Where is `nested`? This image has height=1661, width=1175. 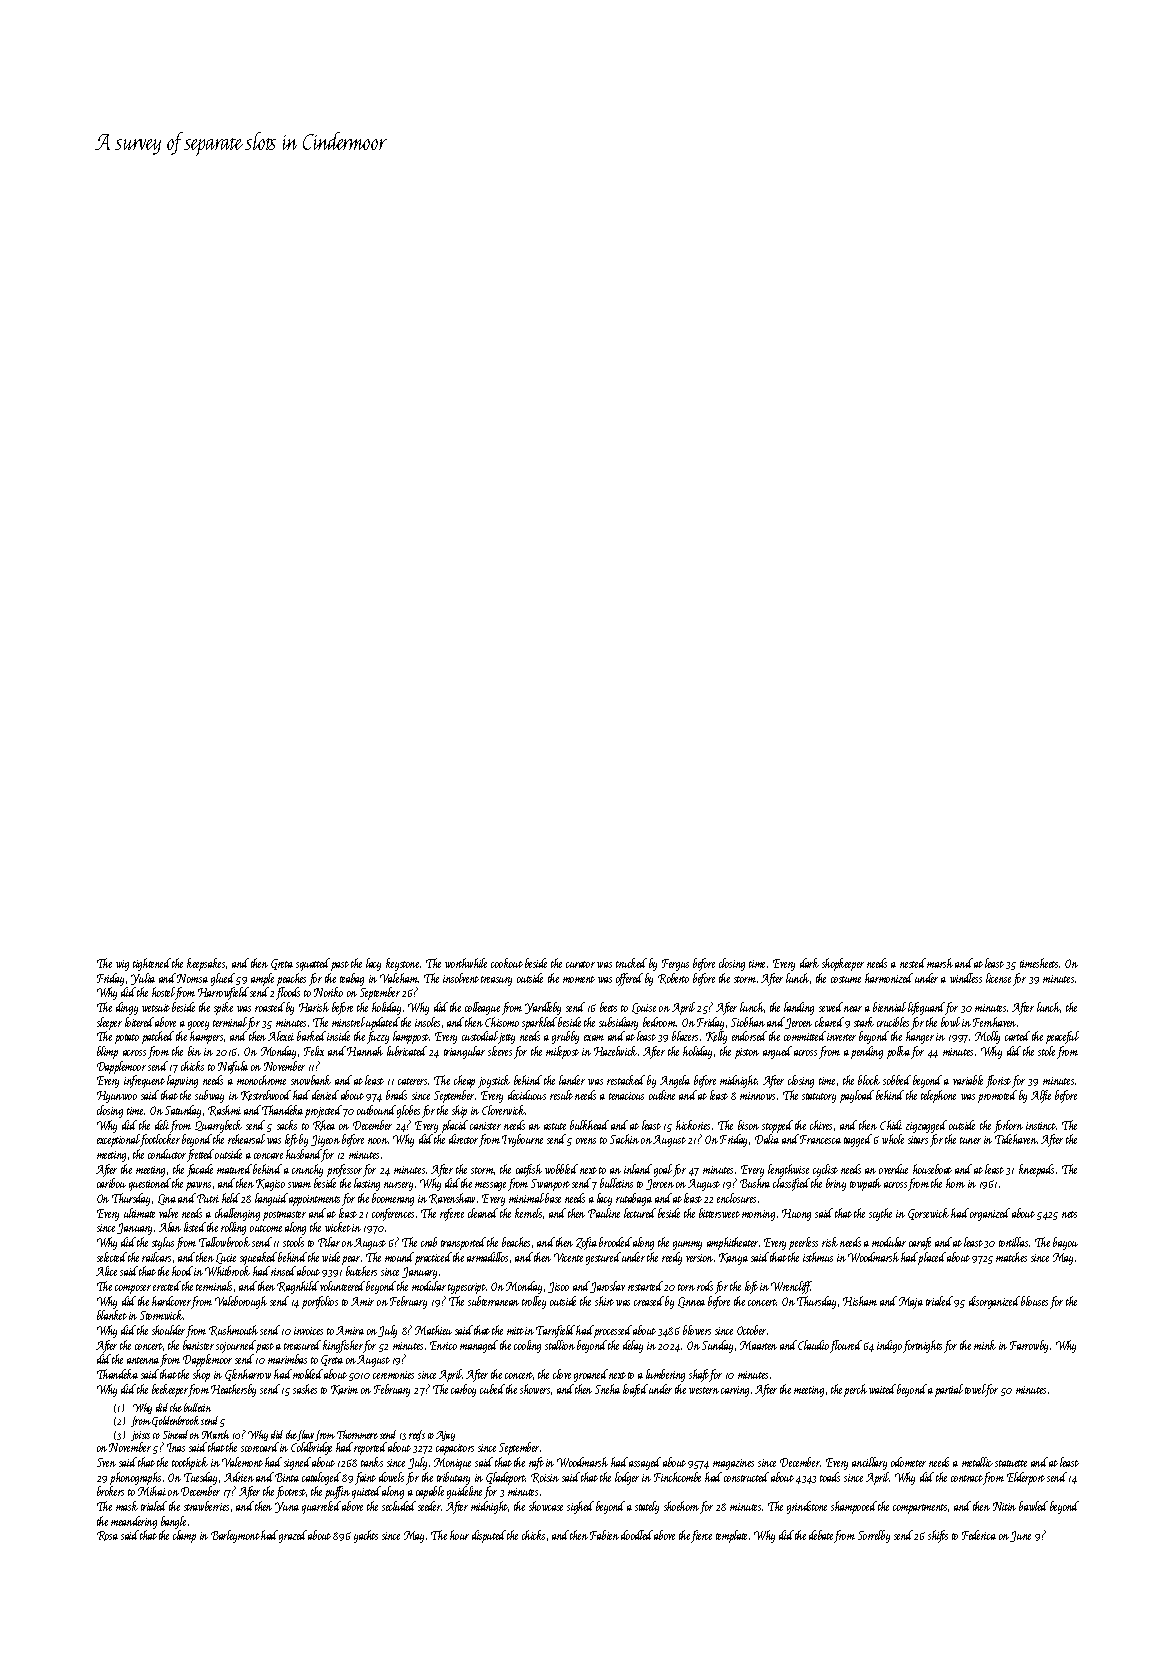
nested is located at coordinates (913, 963).
